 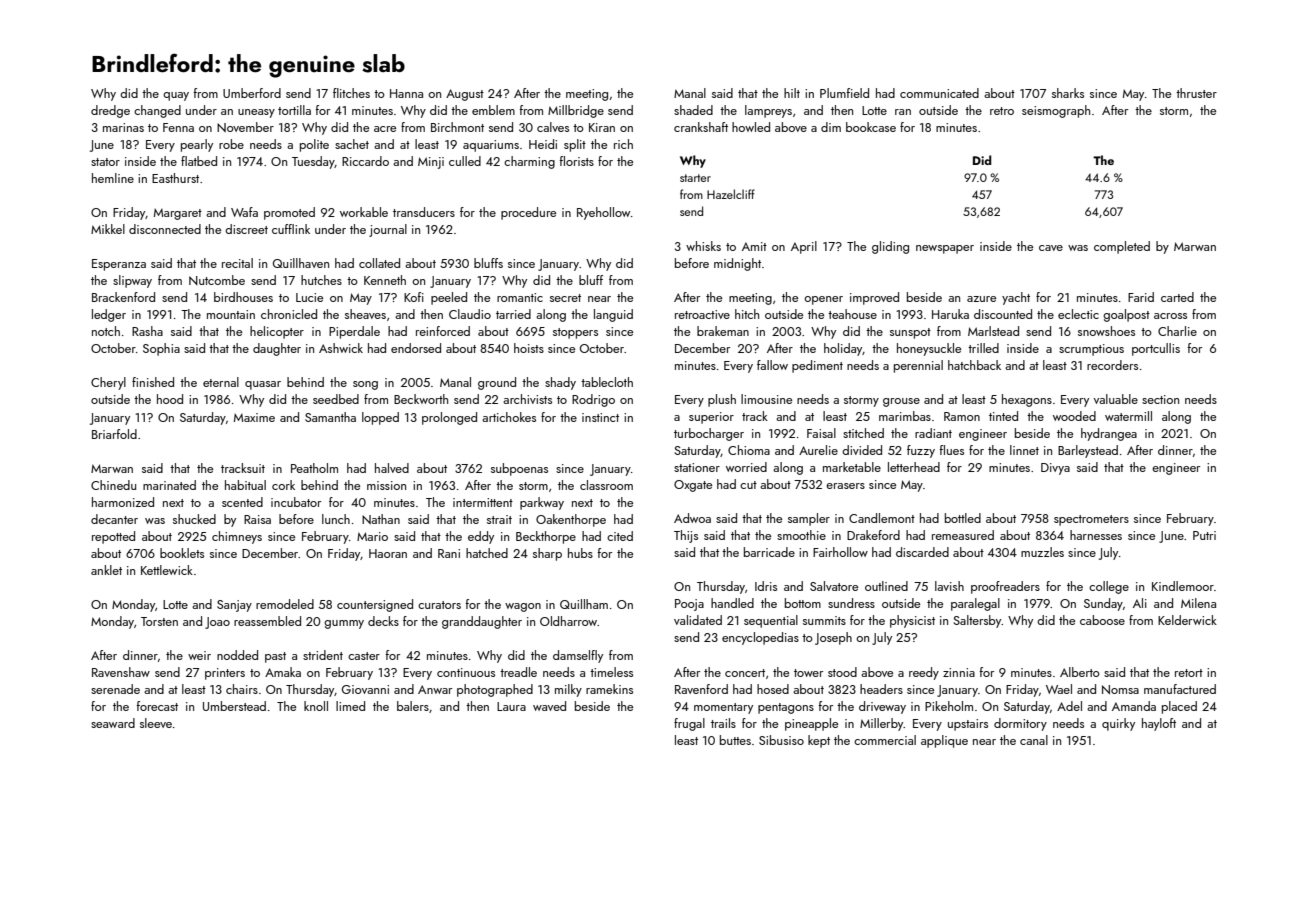 I want to click on timeless, so click(x=611, y=672).
